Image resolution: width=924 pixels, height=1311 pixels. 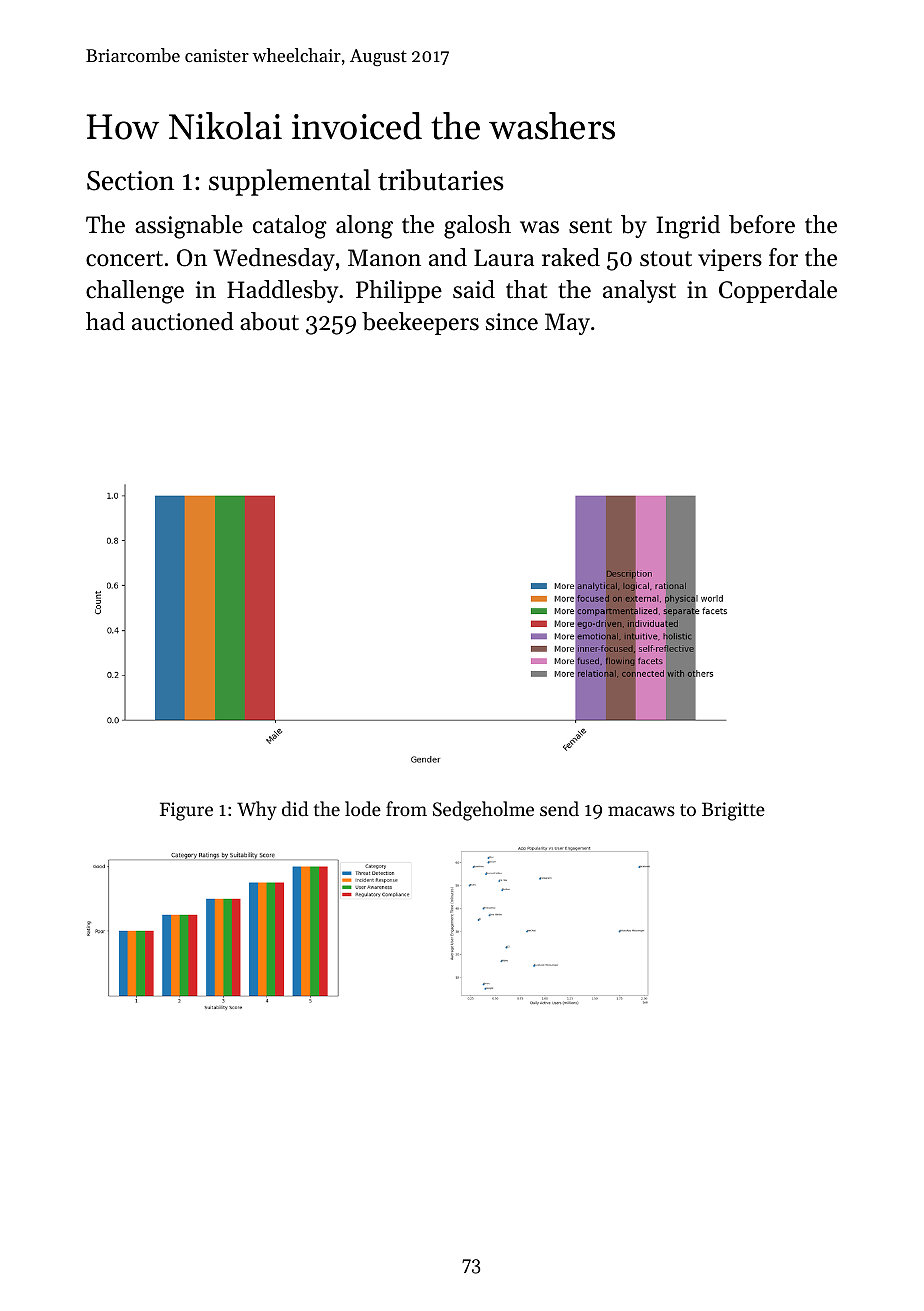 What do you see at coordinates (733, 811) in the page?
I see `Brigitte` at bounding box center [733, 811].
